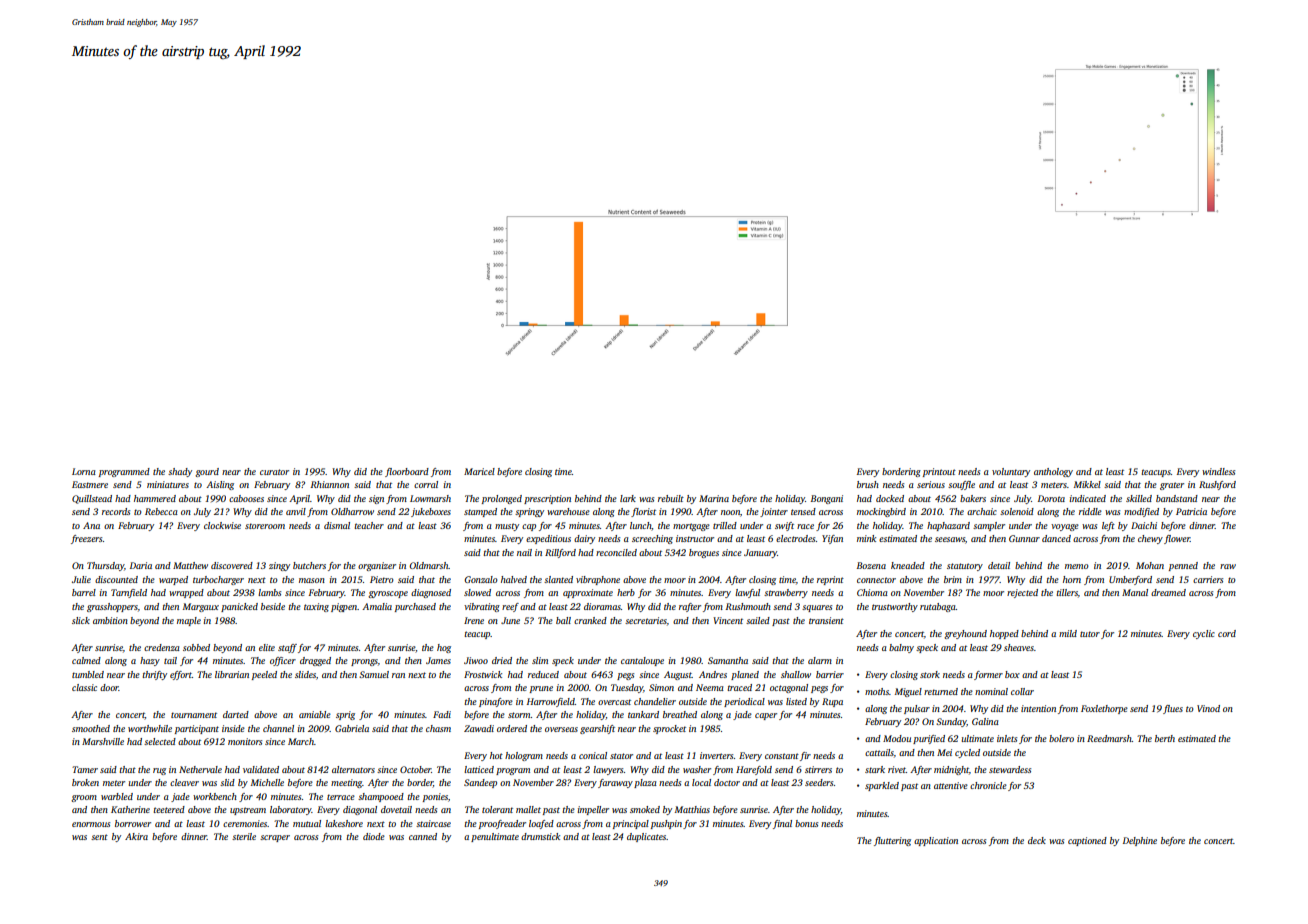  What do you see at coordinates (892, 841) in the page?
I see `fluttering` at bounding box center [892, 841].
